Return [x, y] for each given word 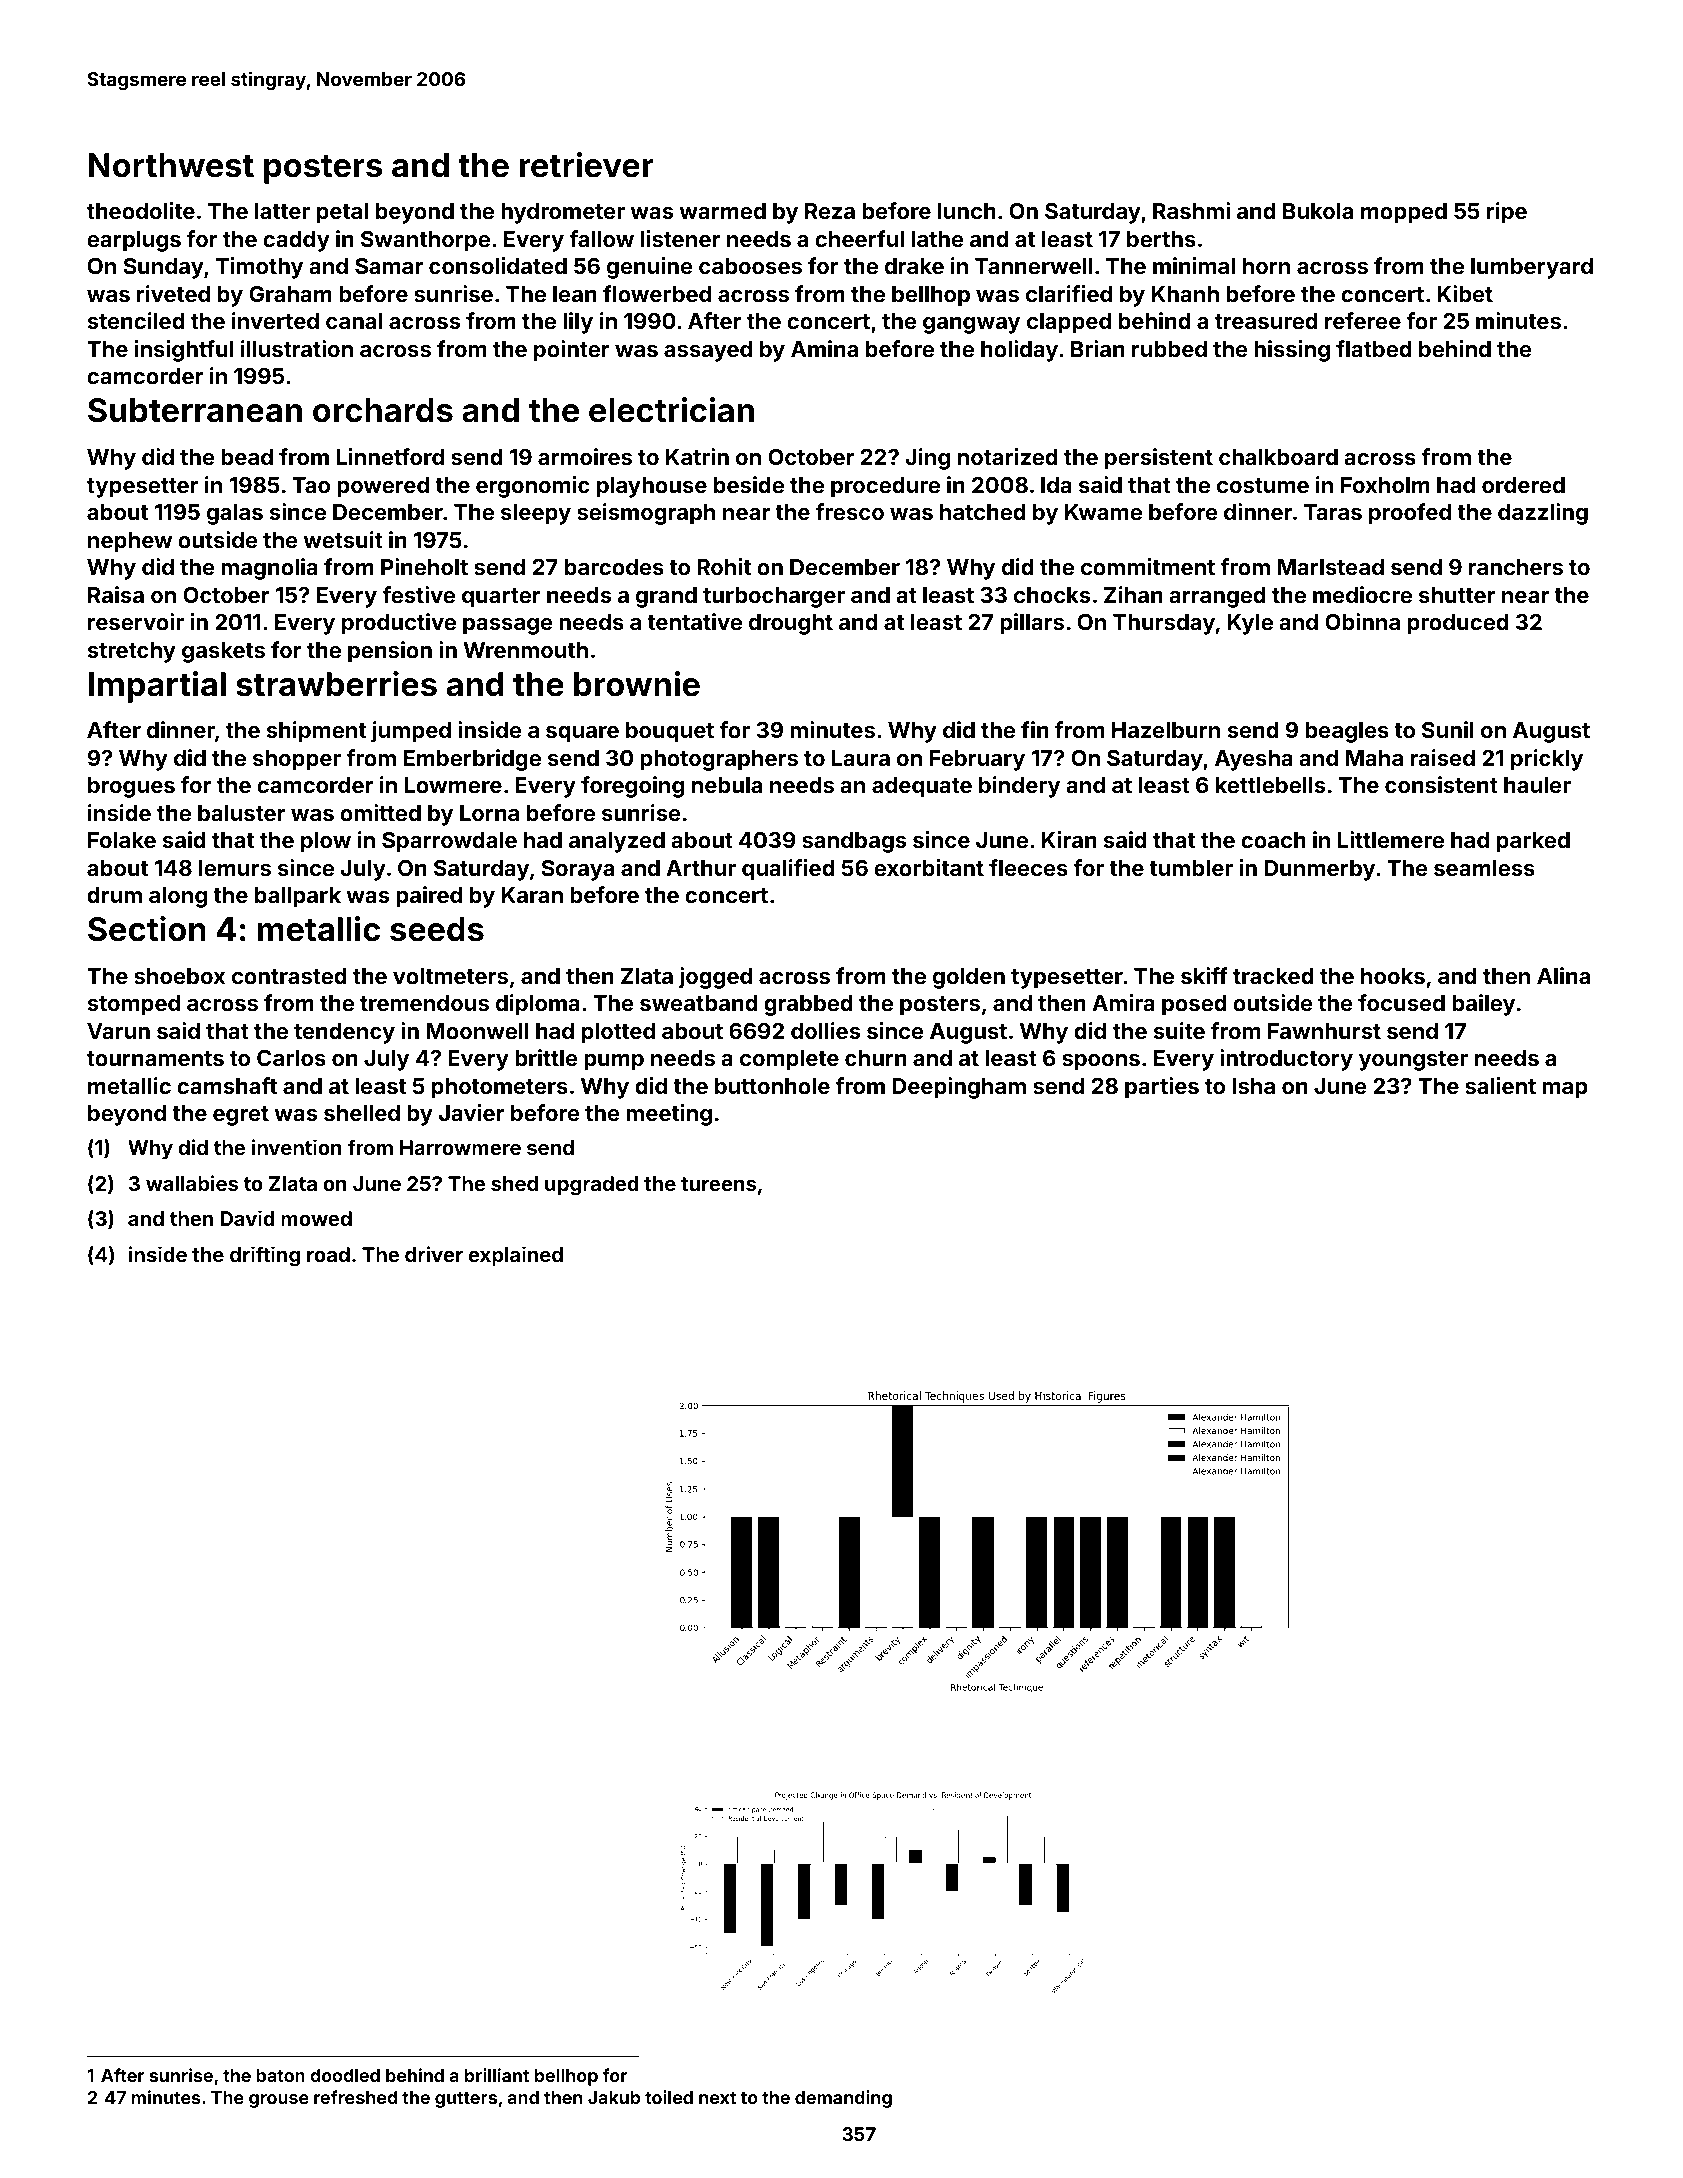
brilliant [497, 2075]
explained [516, 1256]
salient [1500, 1085]
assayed [708, 351]
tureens [718, 1184]
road [328, 1254]
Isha [1253, 1086]
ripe [1507, 213]
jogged [715, 978]
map [1565, 1090]
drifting [265, 1256]
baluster [241, 813]
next [717, 2098]
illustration [297, 348]
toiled [669, 2097]
